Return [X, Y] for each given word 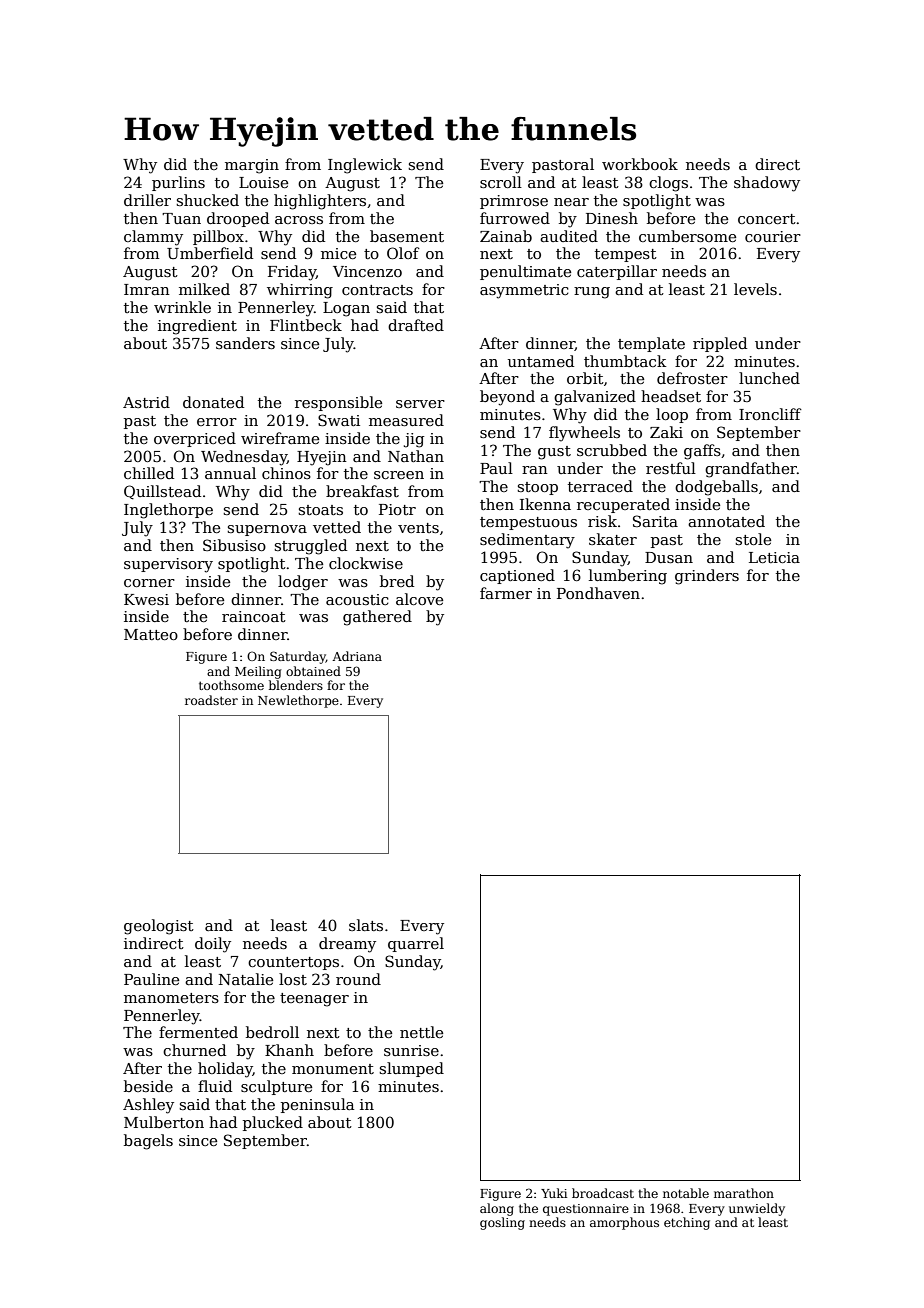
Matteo [151, 634]
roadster [211, 700]
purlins [178, 183]
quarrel [416, 944]
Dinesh [612, 218]
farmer [506, 593]
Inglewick [365, 166]
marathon [744, 1193]
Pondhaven [598, 593]
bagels [148, 1142]
